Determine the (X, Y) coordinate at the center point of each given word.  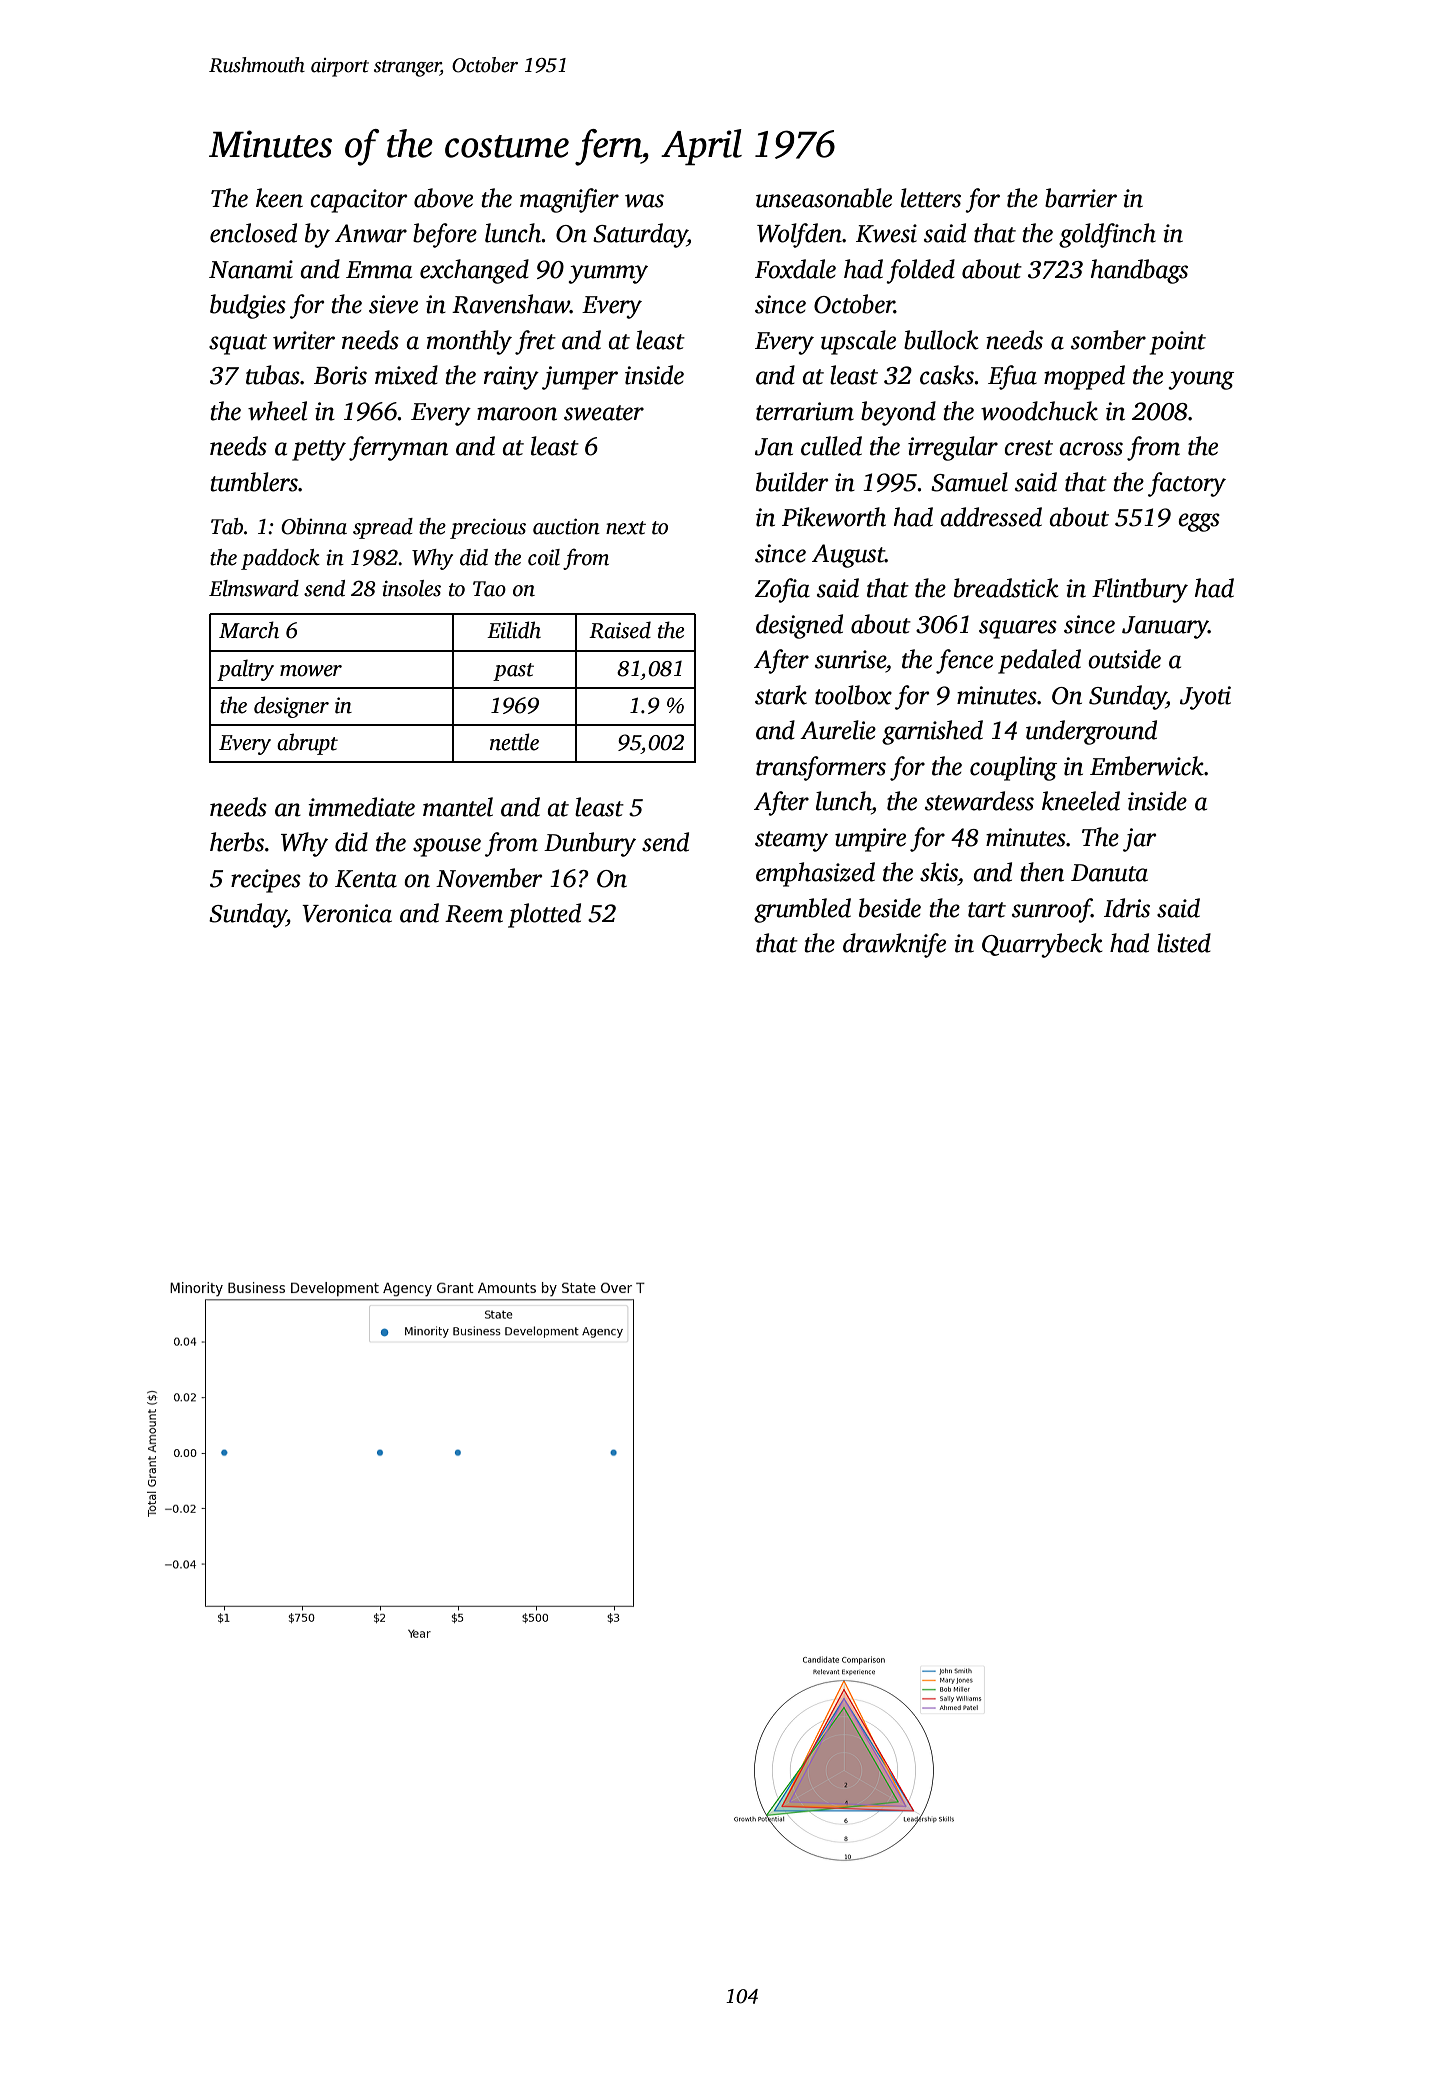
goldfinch (1107, 235)
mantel (458, 807)
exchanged (474, 271)
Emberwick (1147, 766)
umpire (870, 840)
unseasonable (824, 198)
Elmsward (254, 588)
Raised (620, 630)
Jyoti (1205, 698)
